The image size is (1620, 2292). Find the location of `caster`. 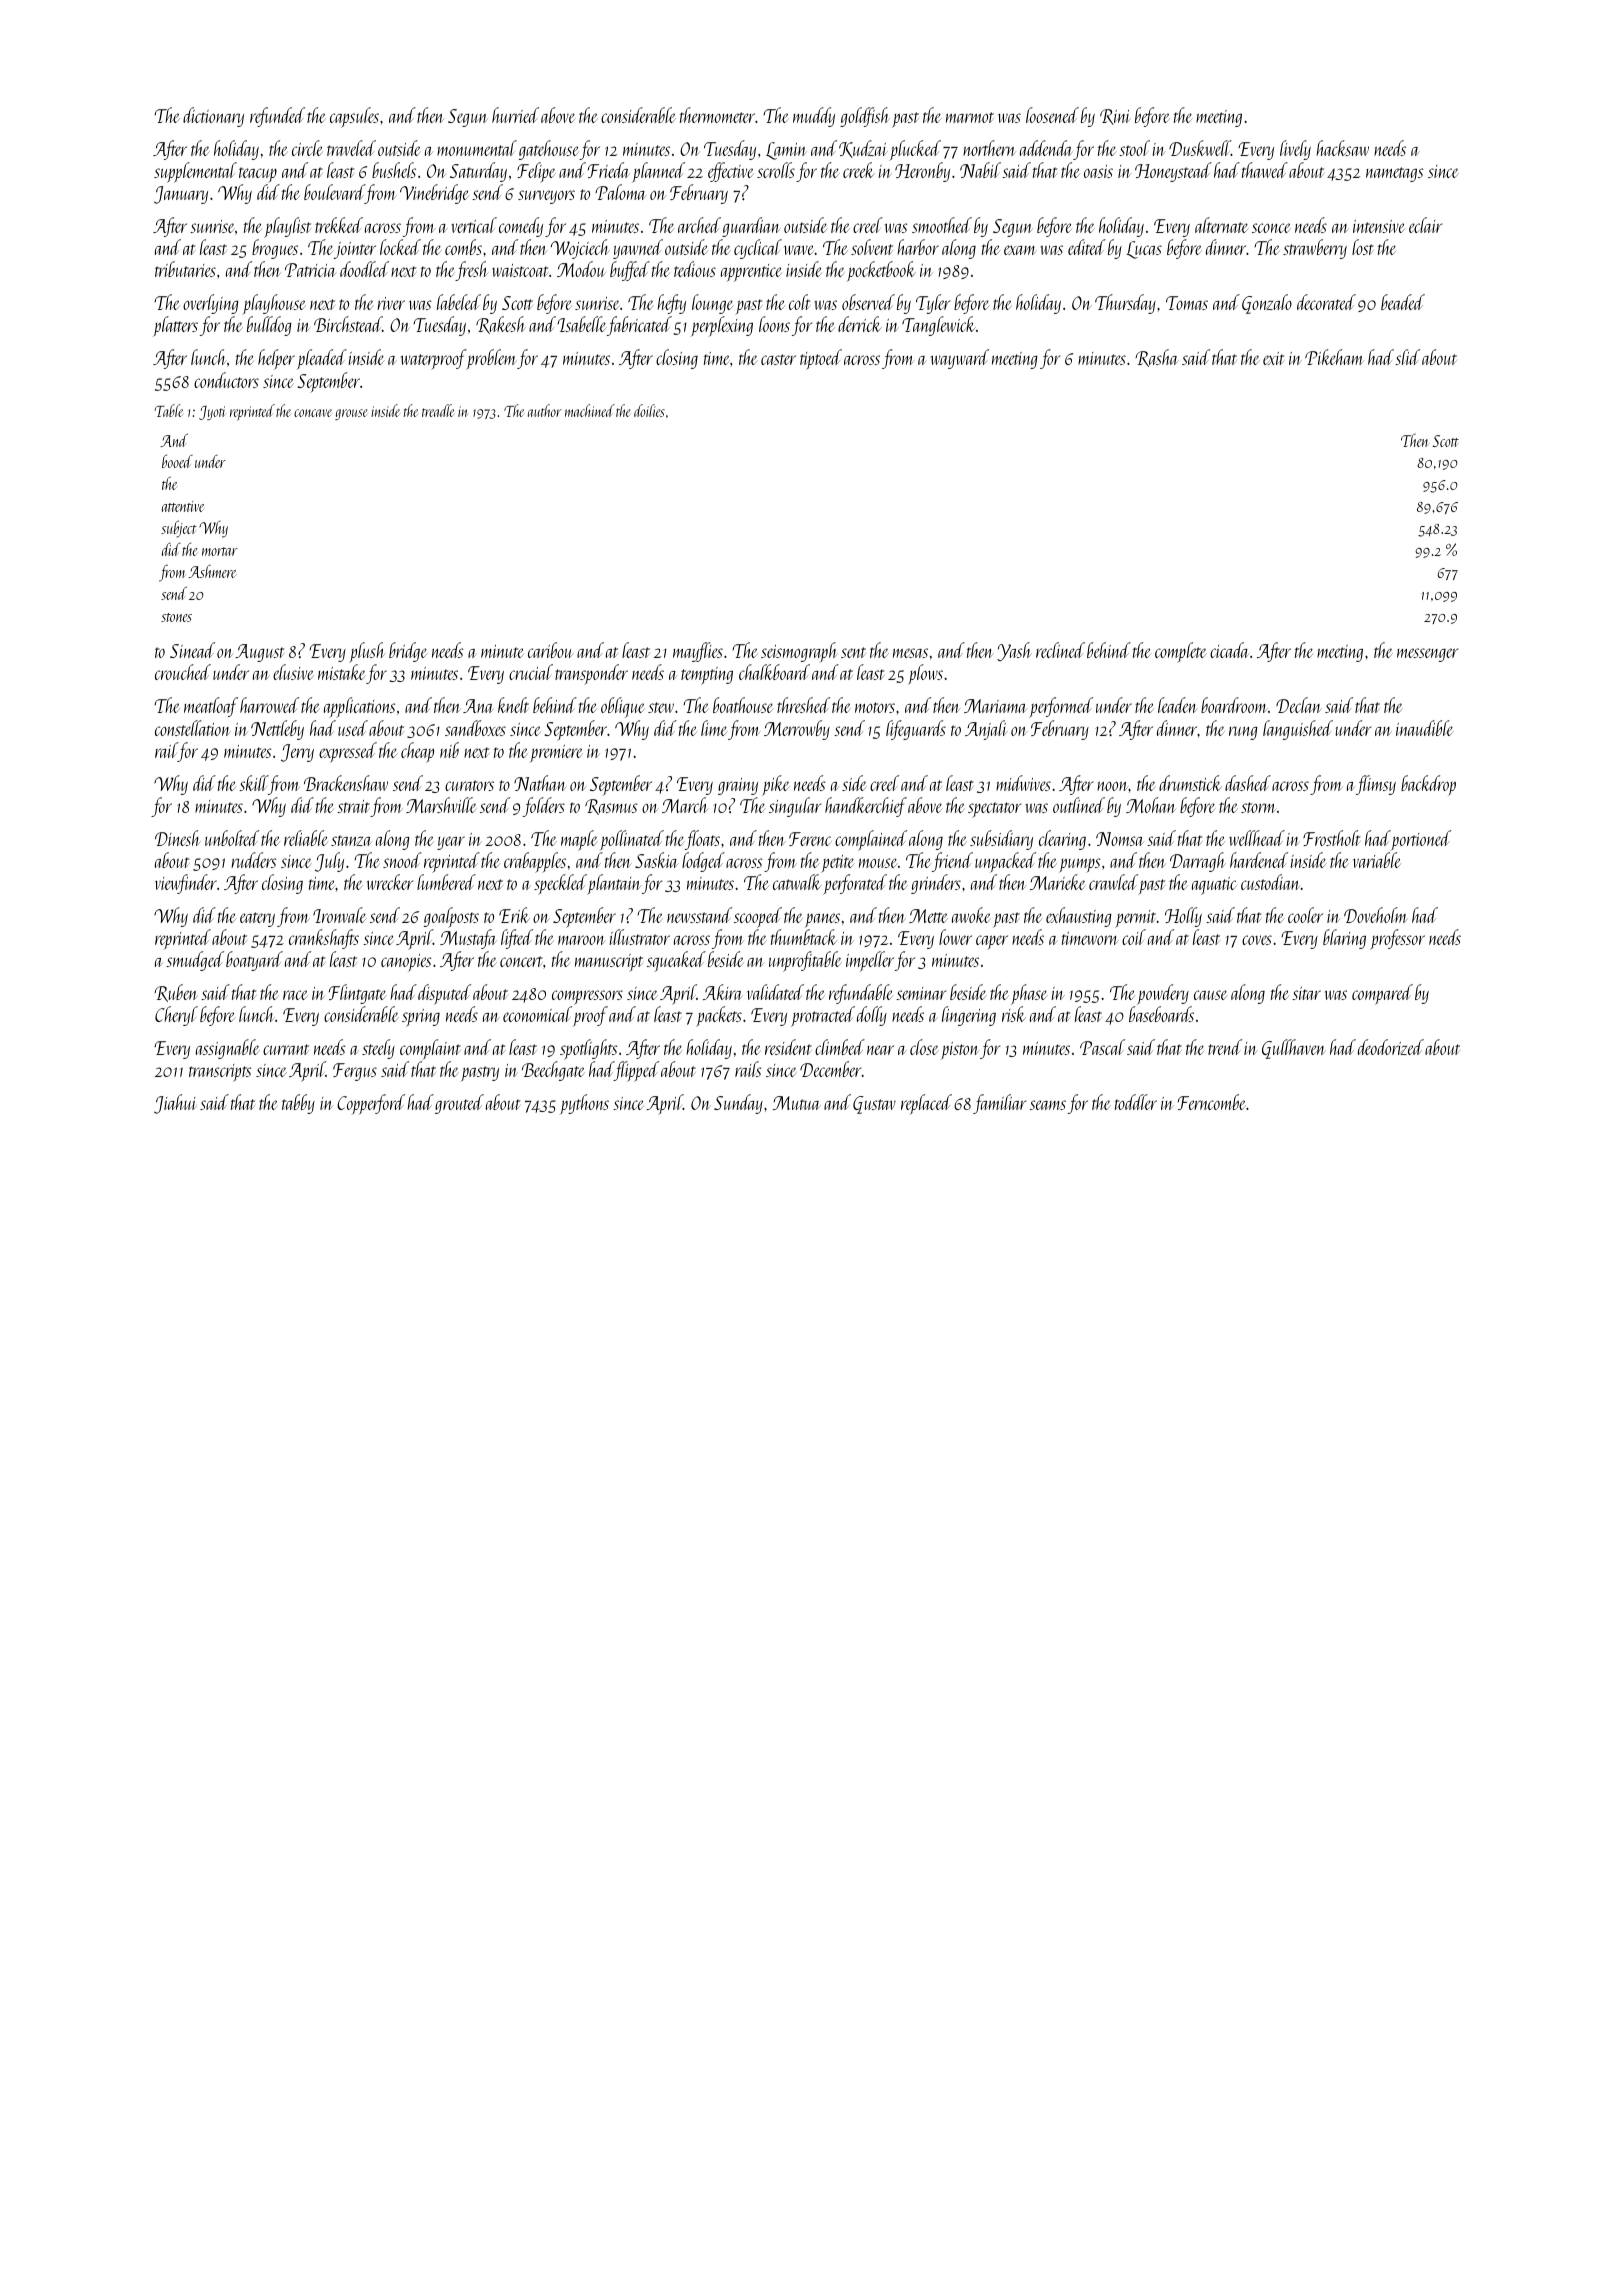

caster is located at coordinates (778, 359).
